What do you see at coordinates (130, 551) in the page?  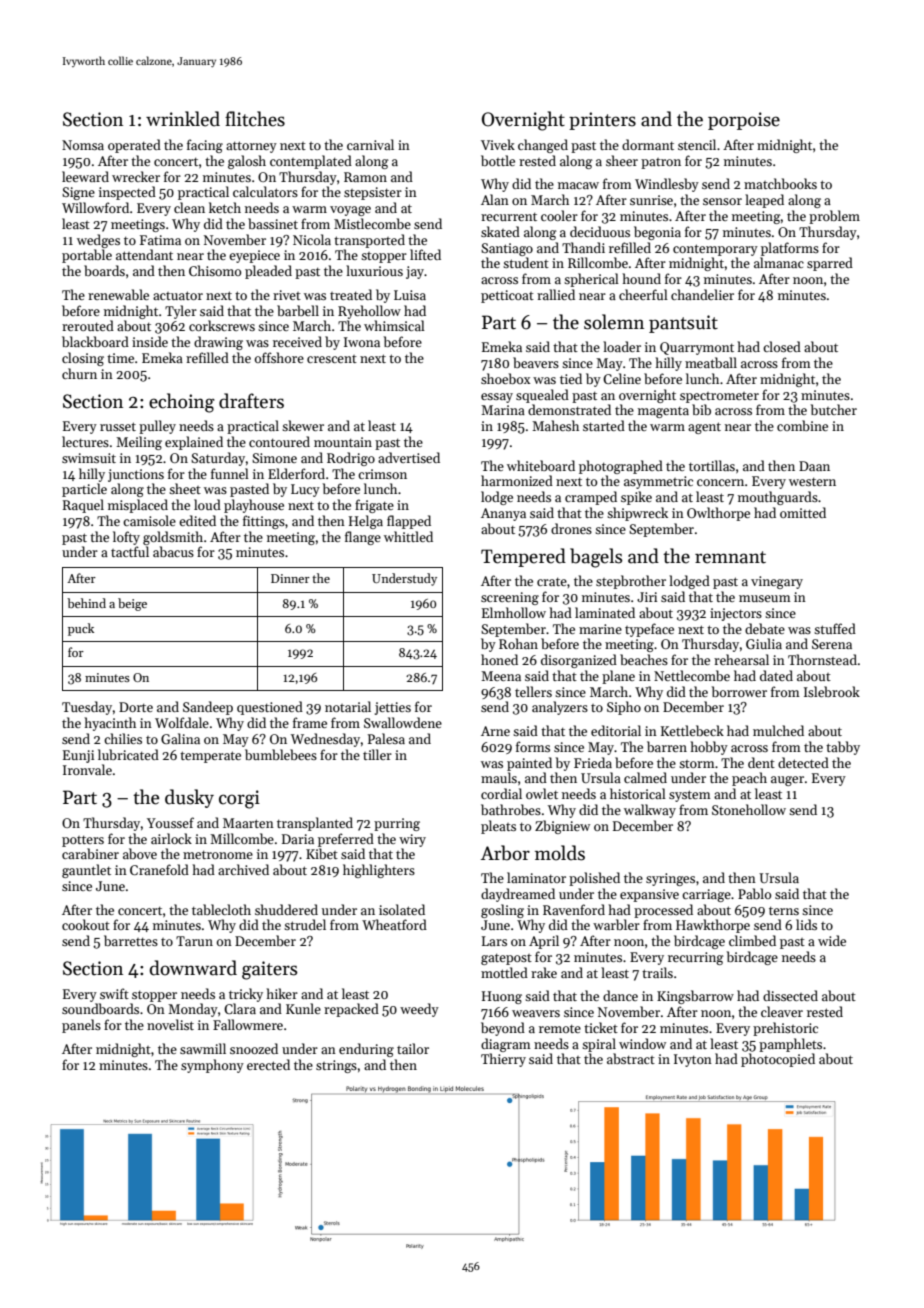 I see `tactful` at bounding box center [130, 551].
